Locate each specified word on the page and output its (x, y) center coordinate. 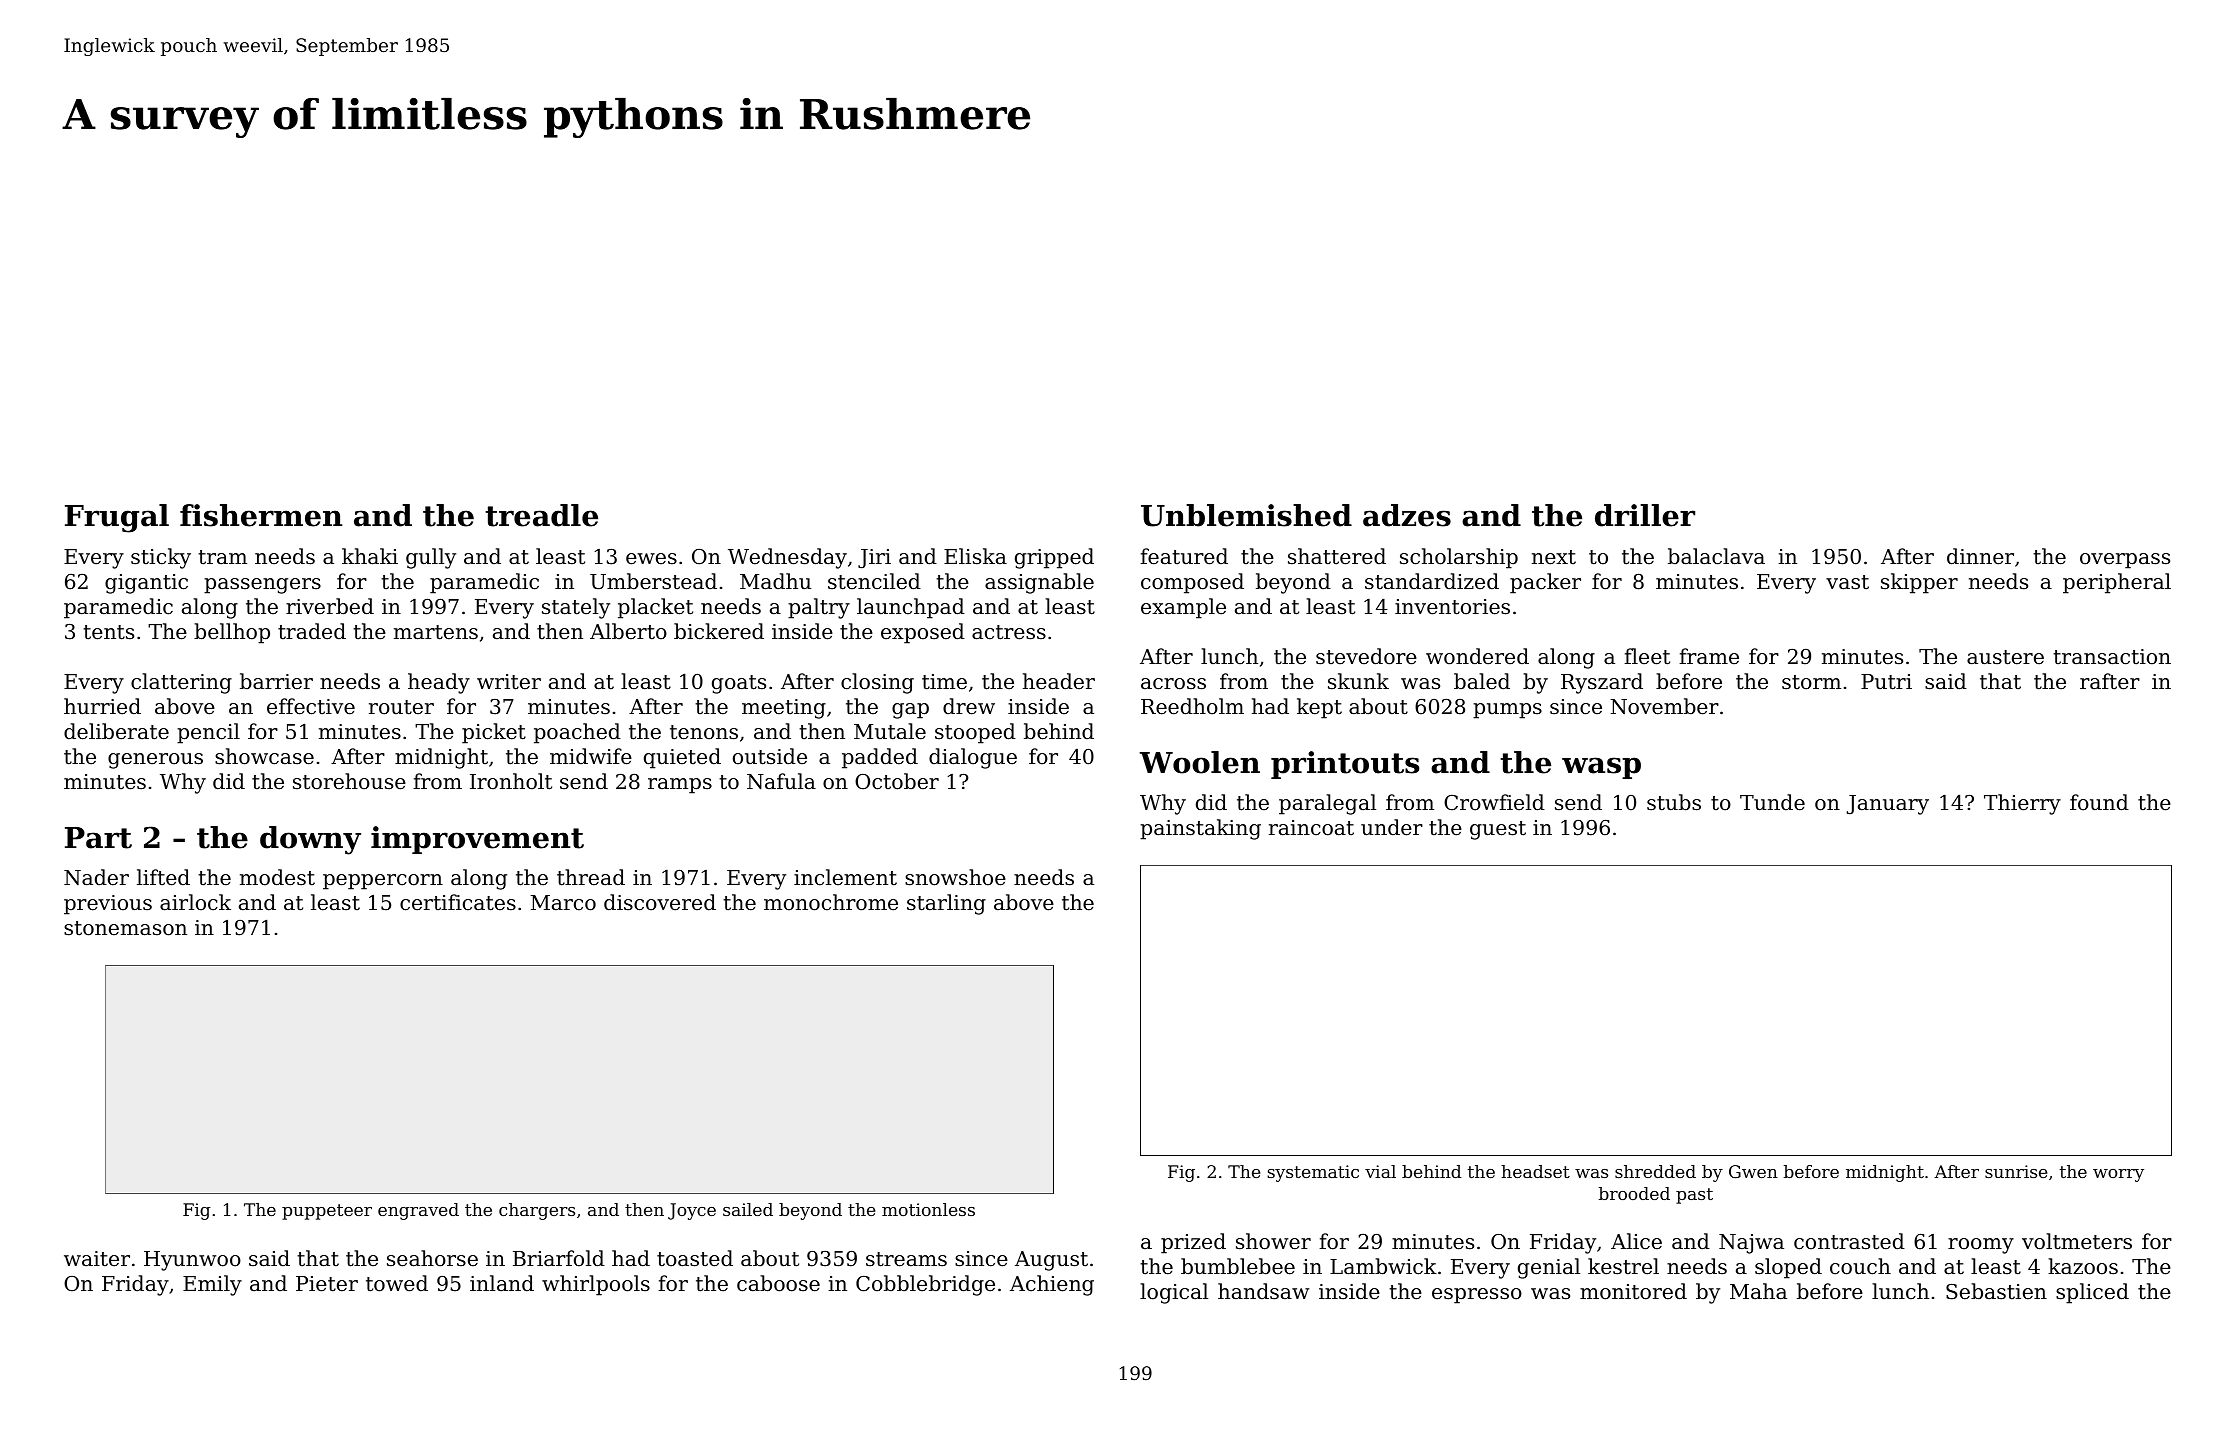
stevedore (1366, 656)
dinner (1980, 556)
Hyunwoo (192, 1261)
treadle (541, 515)
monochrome (831, 902)
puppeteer (327, 1212)
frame (1709, 656)
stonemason (125, 928)
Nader (96, 877)
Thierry (2022, 804)
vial (1380, 1171)
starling (946, 904)
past (1694, 1196)
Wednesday (787, 558)
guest (1498, 830)
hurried (102, 706)
